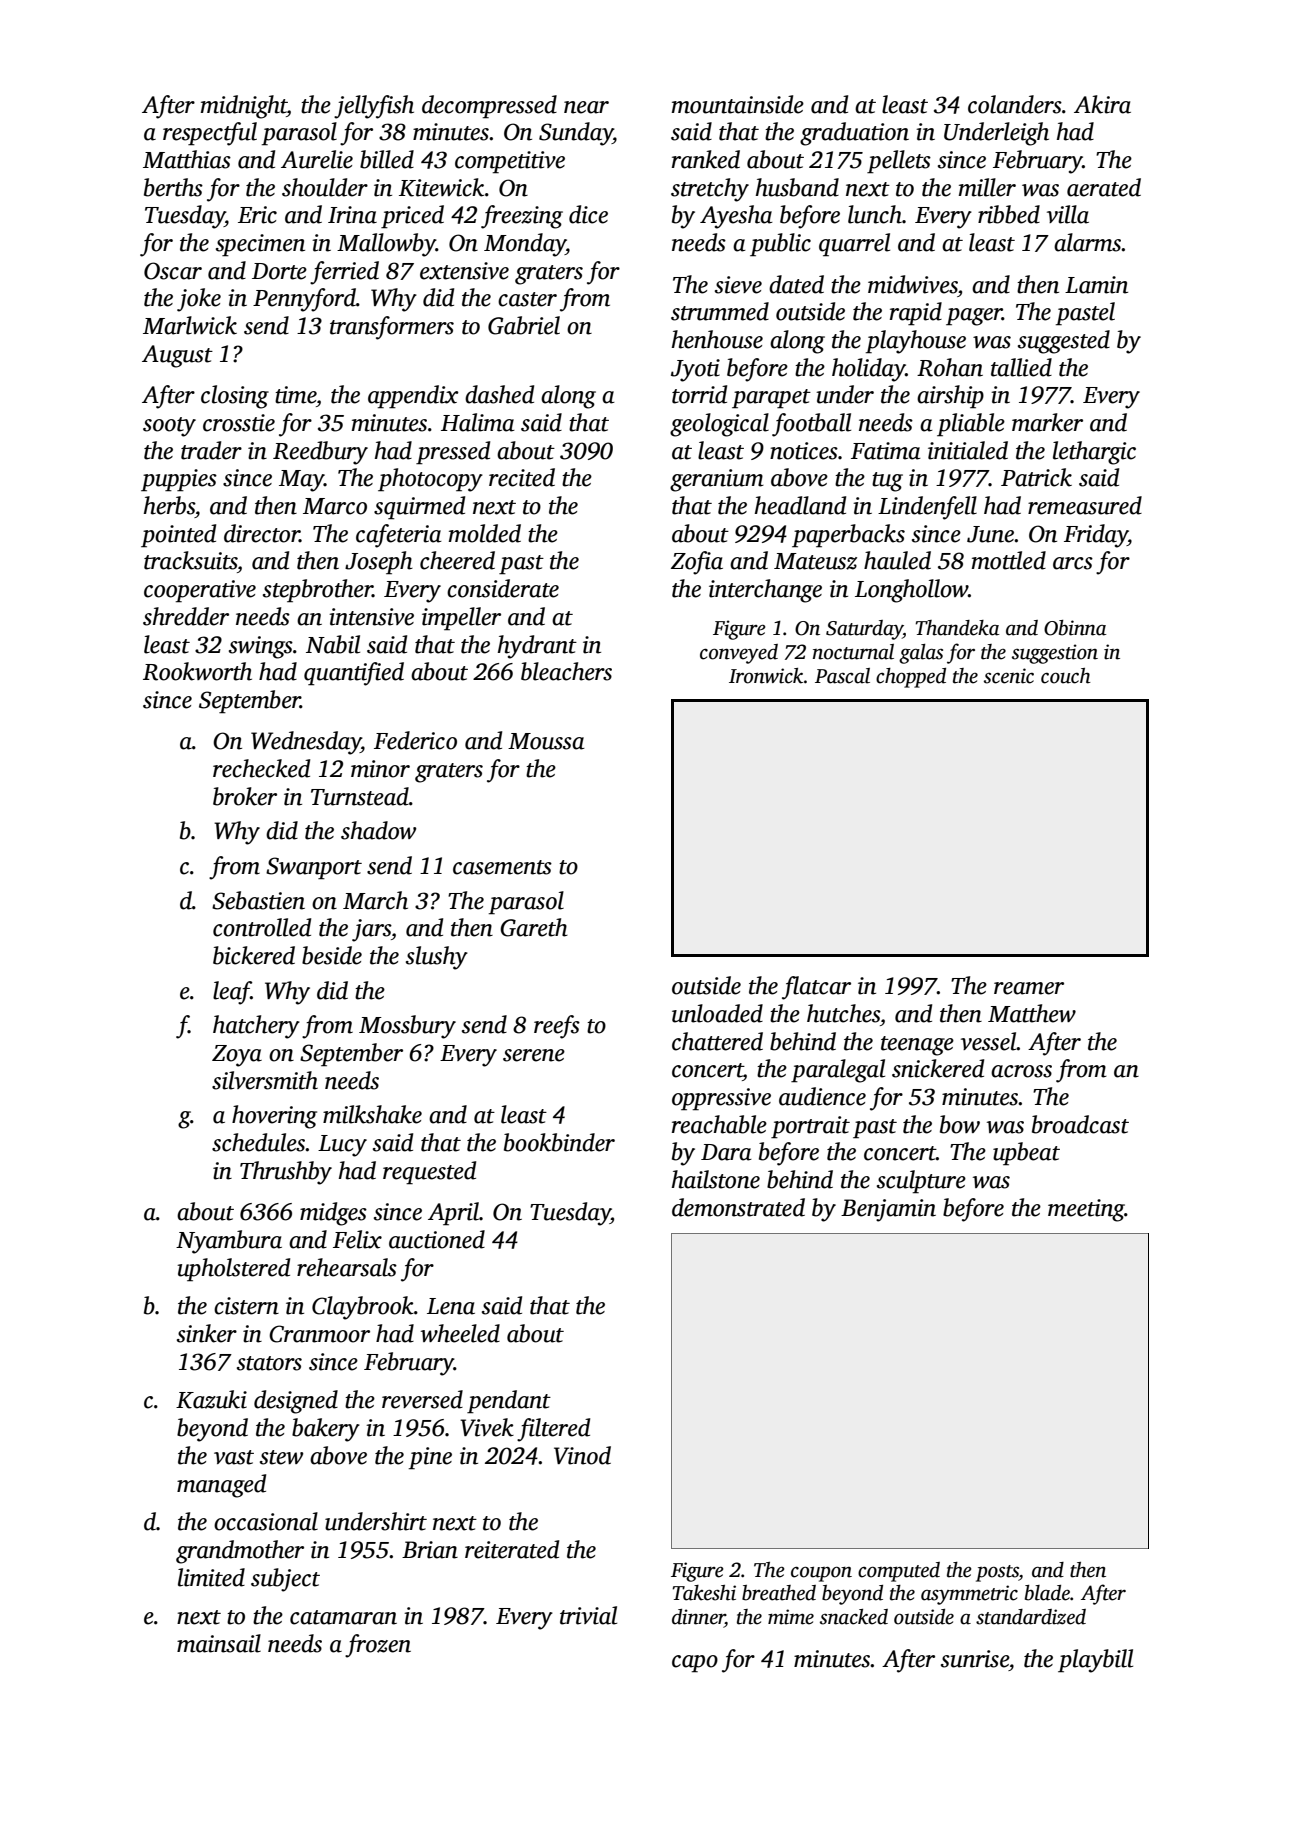  I want to click on meeting, so click(1086, 1210).
